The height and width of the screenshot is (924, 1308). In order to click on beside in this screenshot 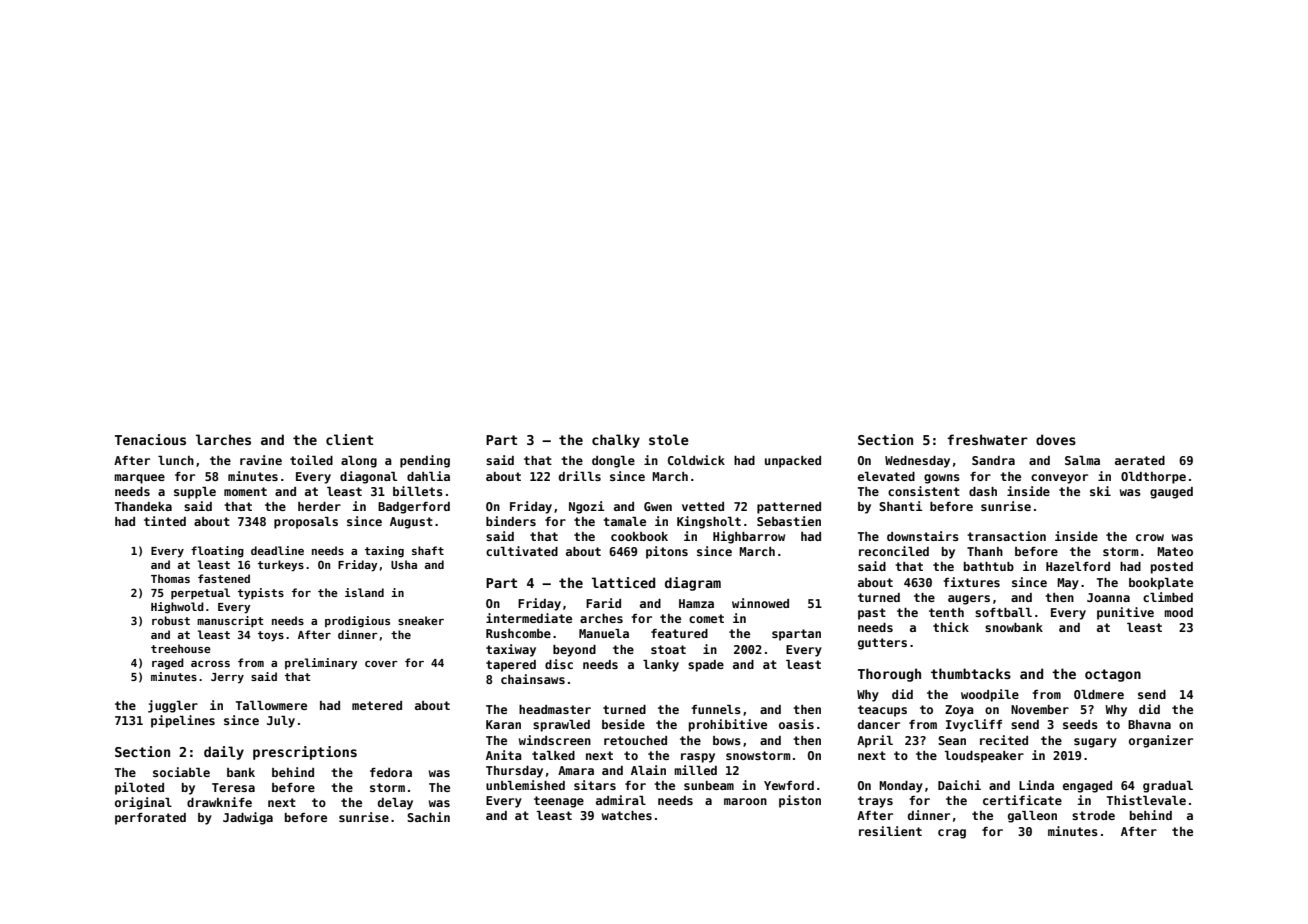, I will do `click(623, 724)`.
